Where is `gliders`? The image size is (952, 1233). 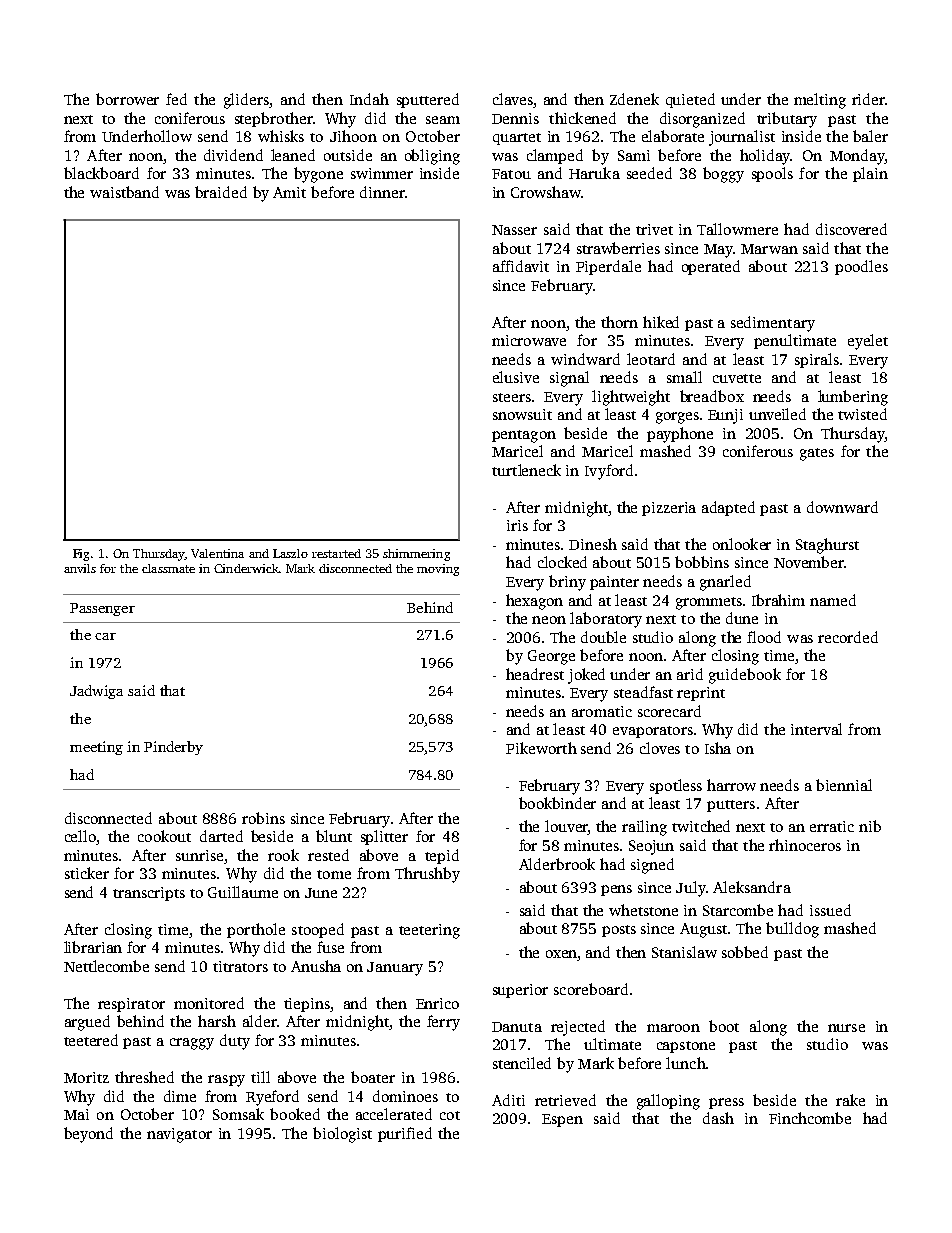
gliders is located at coordinates (246, 101).
